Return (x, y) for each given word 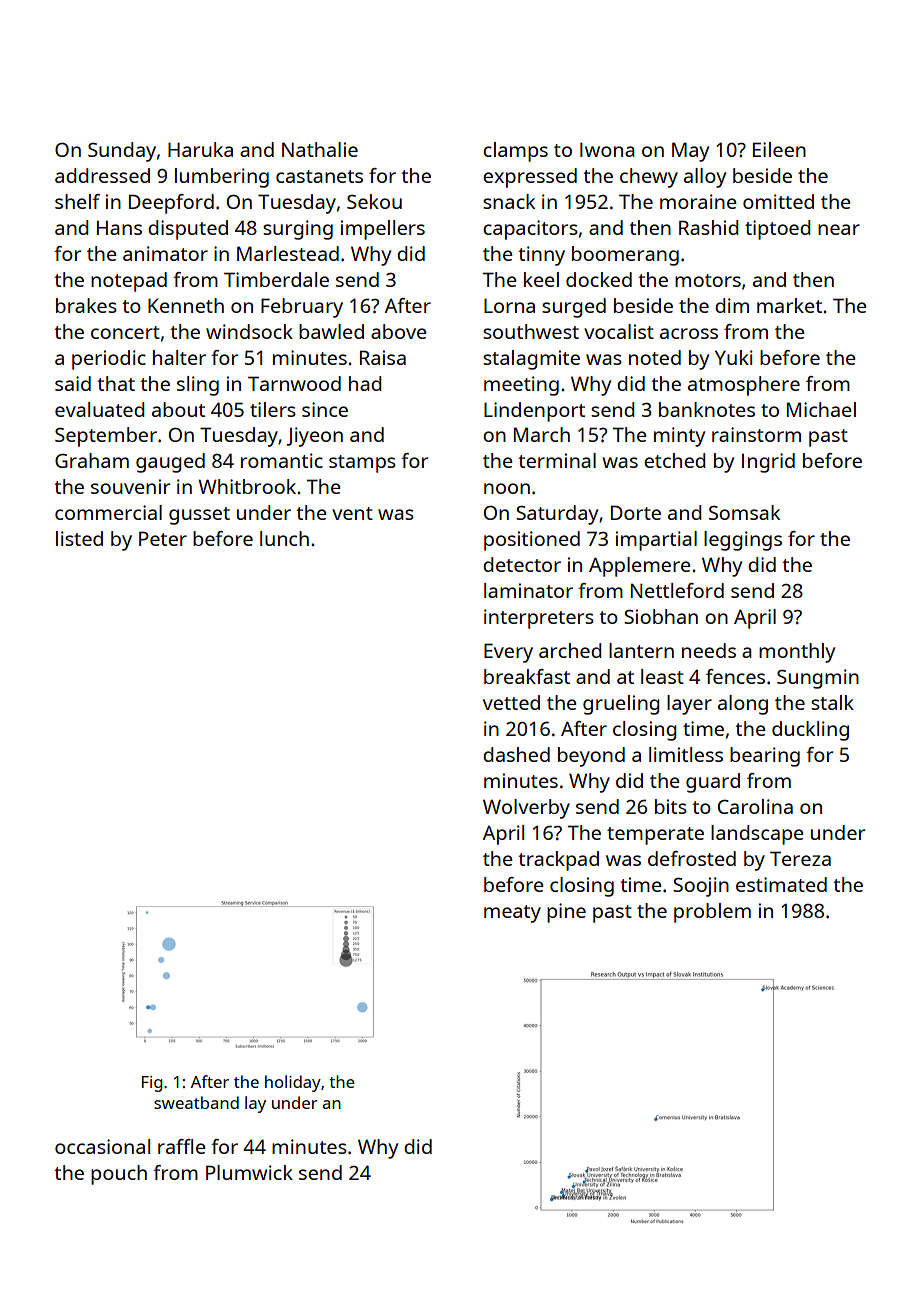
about (178, 409)
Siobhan (661, 616)
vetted (511, 702)
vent (352, 513)
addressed (102, 175)
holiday (293, 1083)
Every (508, 653)
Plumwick (249, 1172)
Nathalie (320, 149)
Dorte (636, 512)
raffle (182, 1146)
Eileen (779, 149)
